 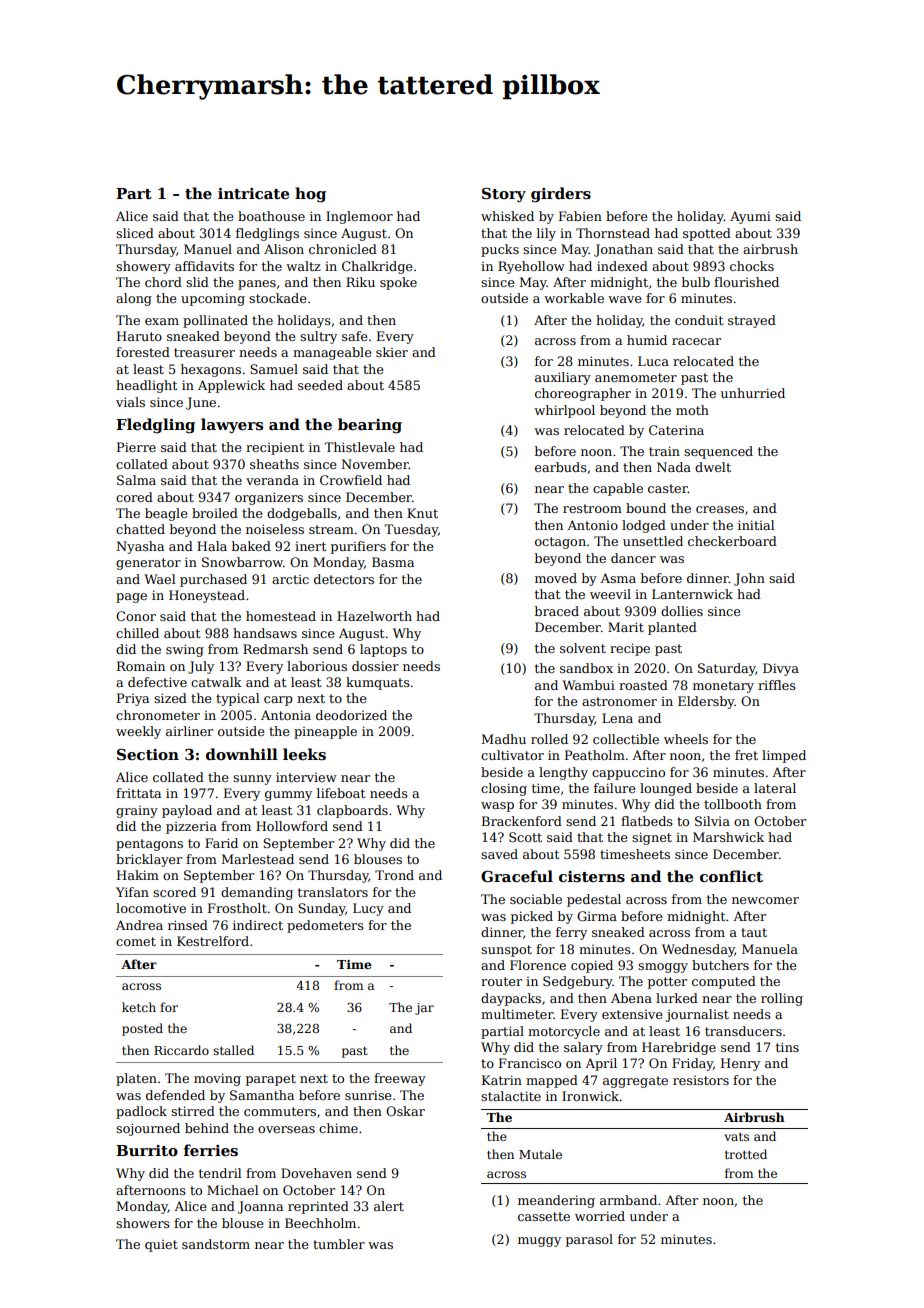 What do you see at coordinates (682, 611) in the screenshot?
I see `dollies` at bounding box center [682, 611].
